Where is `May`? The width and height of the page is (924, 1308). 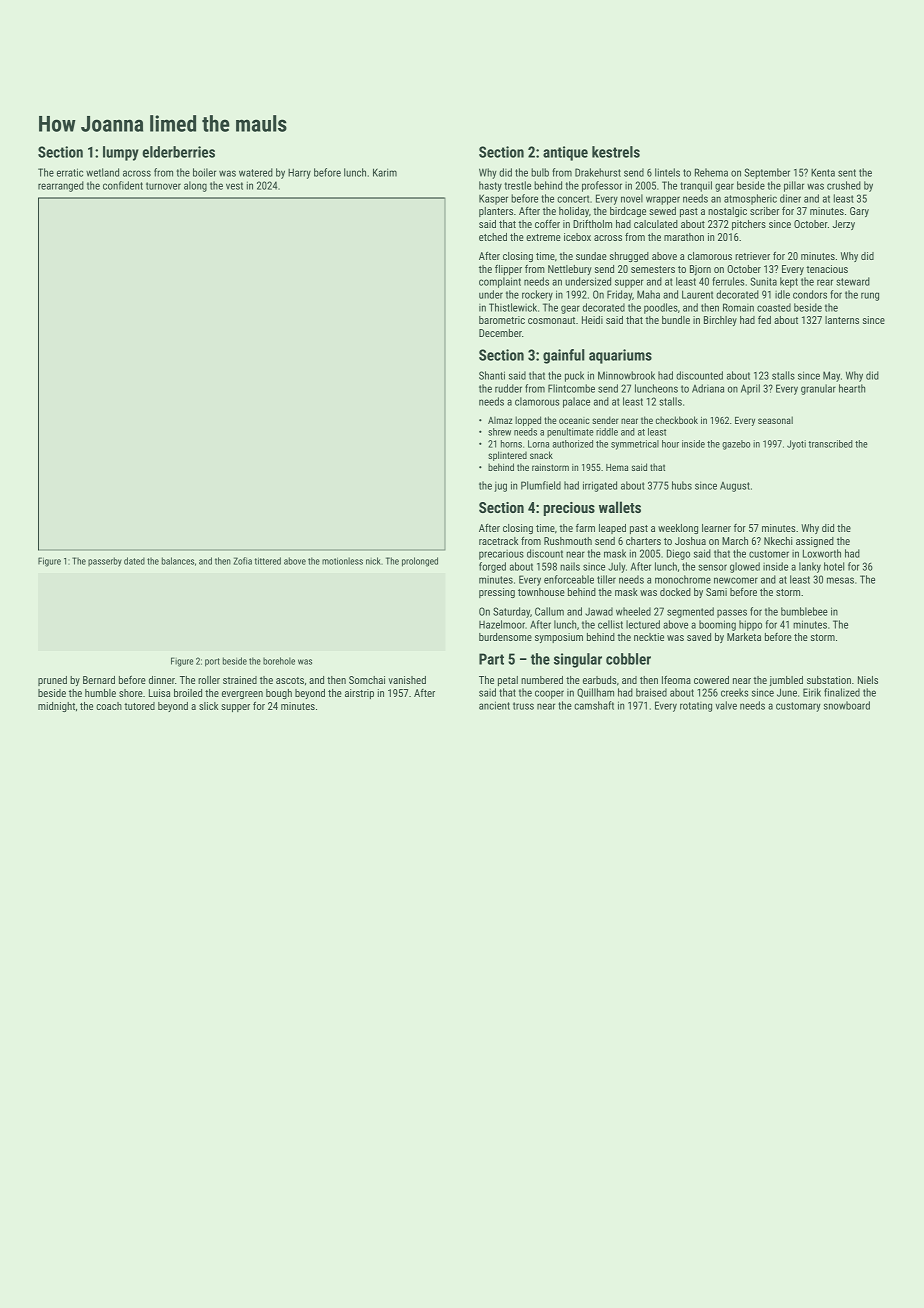
May is located at coordinates (831, 376).
